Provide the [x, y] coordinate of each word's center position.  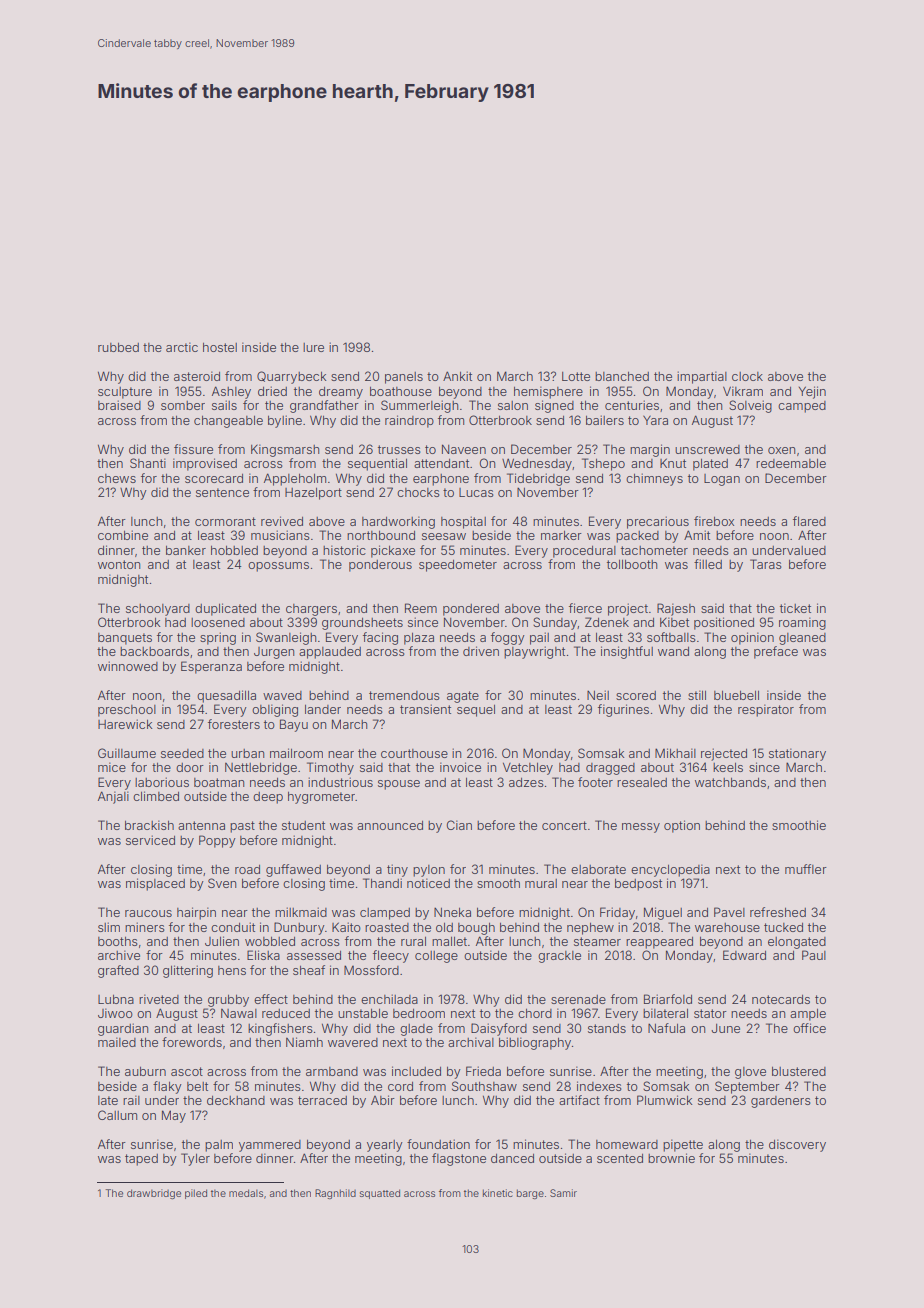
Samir [563, 1193]
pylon [429, 871]
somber [183, 405]
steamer [597, 941]
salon [513, 405]
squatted [380, 1194]
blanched [622, 376]
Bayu [294, 725]
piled [196, 1194]
